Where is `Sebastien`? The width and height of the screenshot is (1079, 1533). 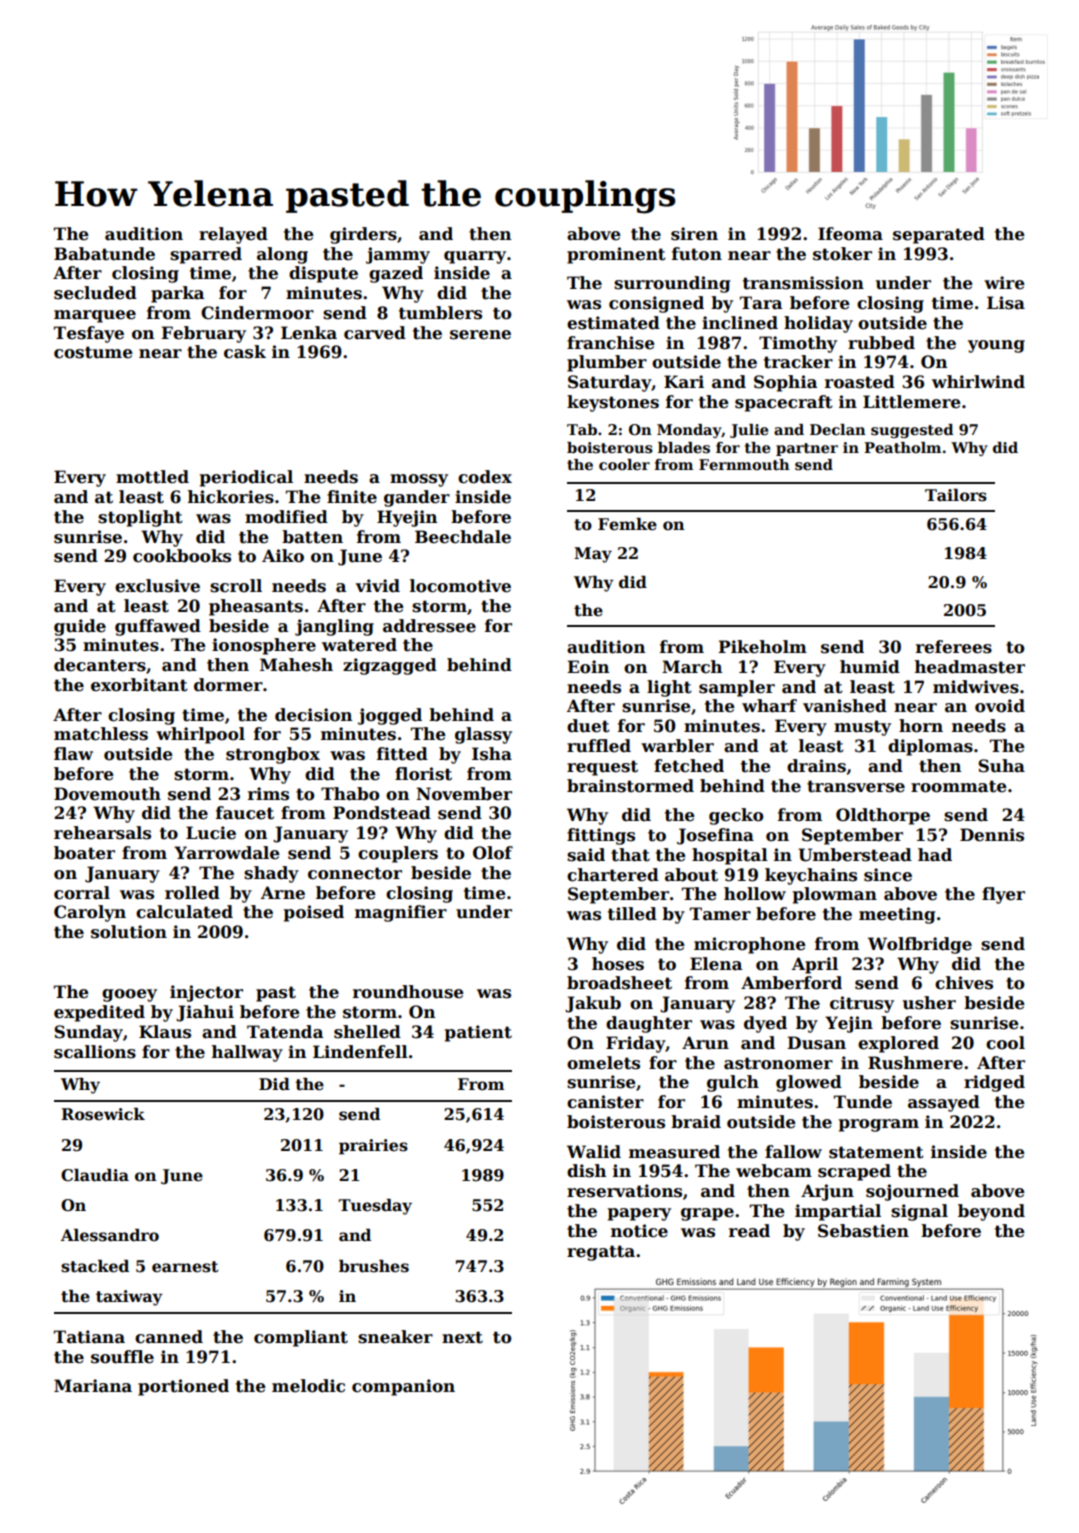
Sebastien is located at coordinates (863, 1231).
